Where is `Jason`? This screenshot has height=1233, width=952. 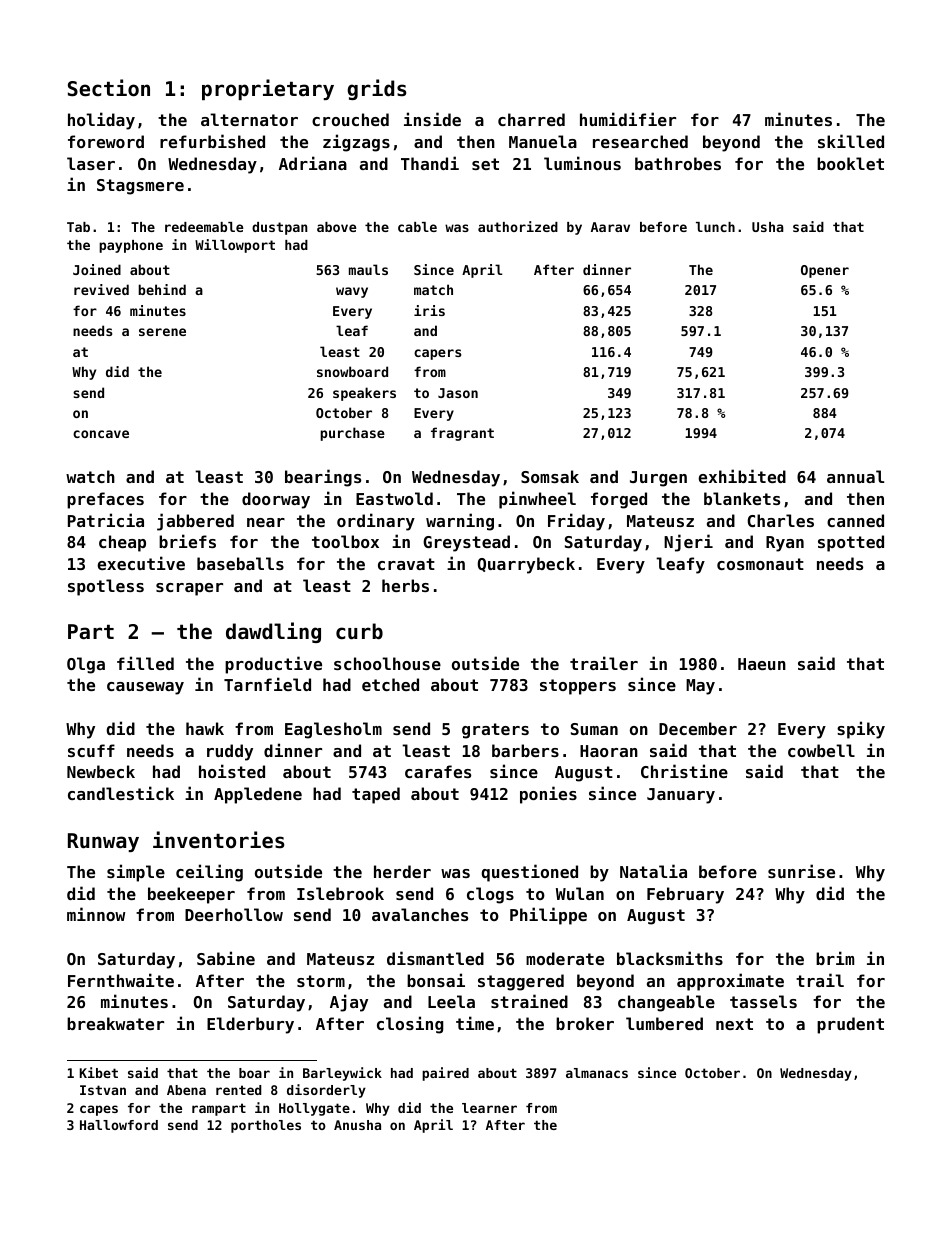
Jason is located at coordinates (458, 393).
